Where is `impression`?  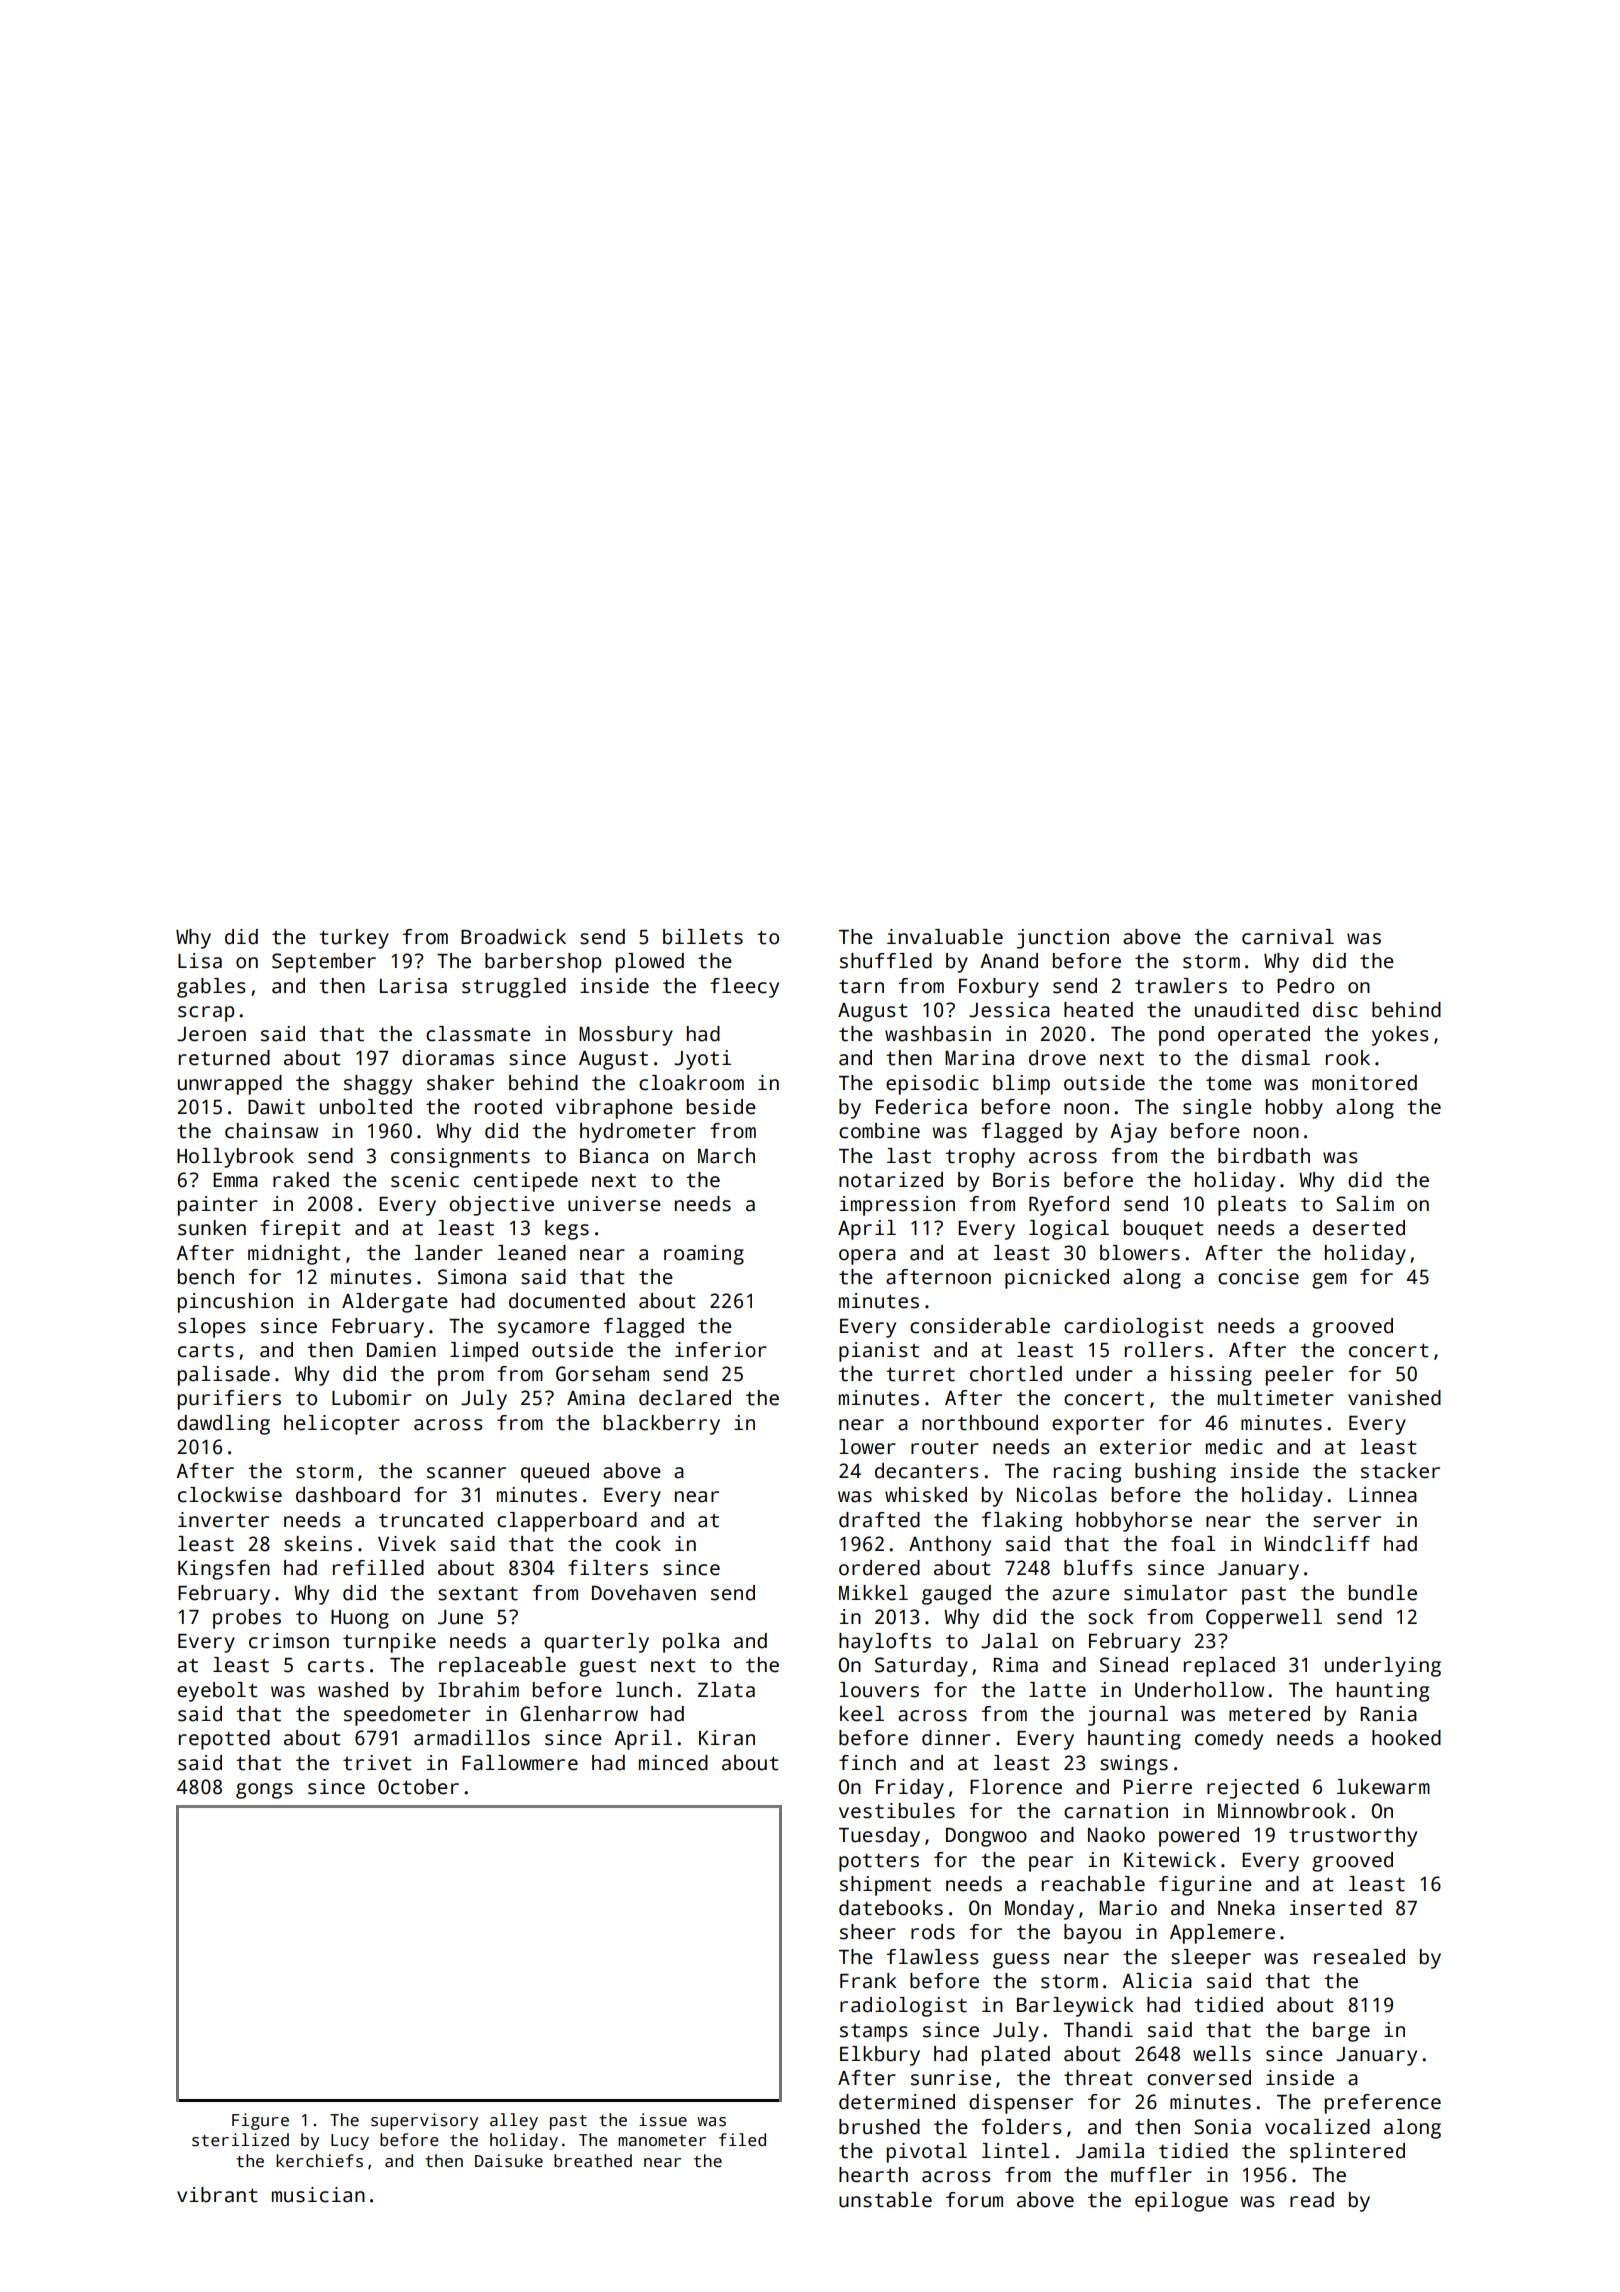 impression is located at coordinates (897, 1206).
